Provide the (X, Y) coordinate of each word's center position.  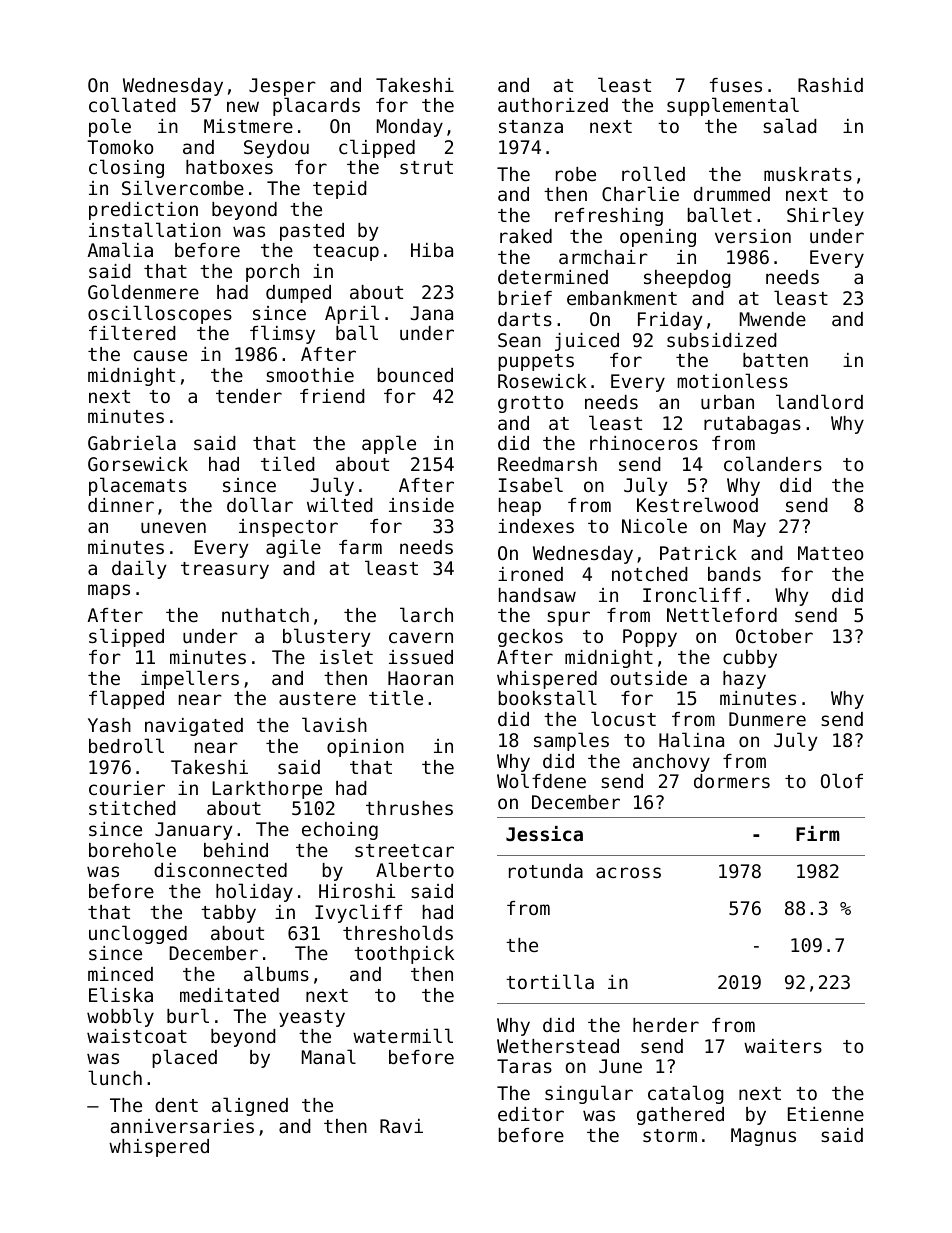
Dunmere (767, 719)
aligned (250, 1106)
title (396, 697)
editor (531, 1114)
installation (155, 229)
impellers (190, 679)
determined (553, 277)
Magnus (763, 1137)
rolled (653, 173)
